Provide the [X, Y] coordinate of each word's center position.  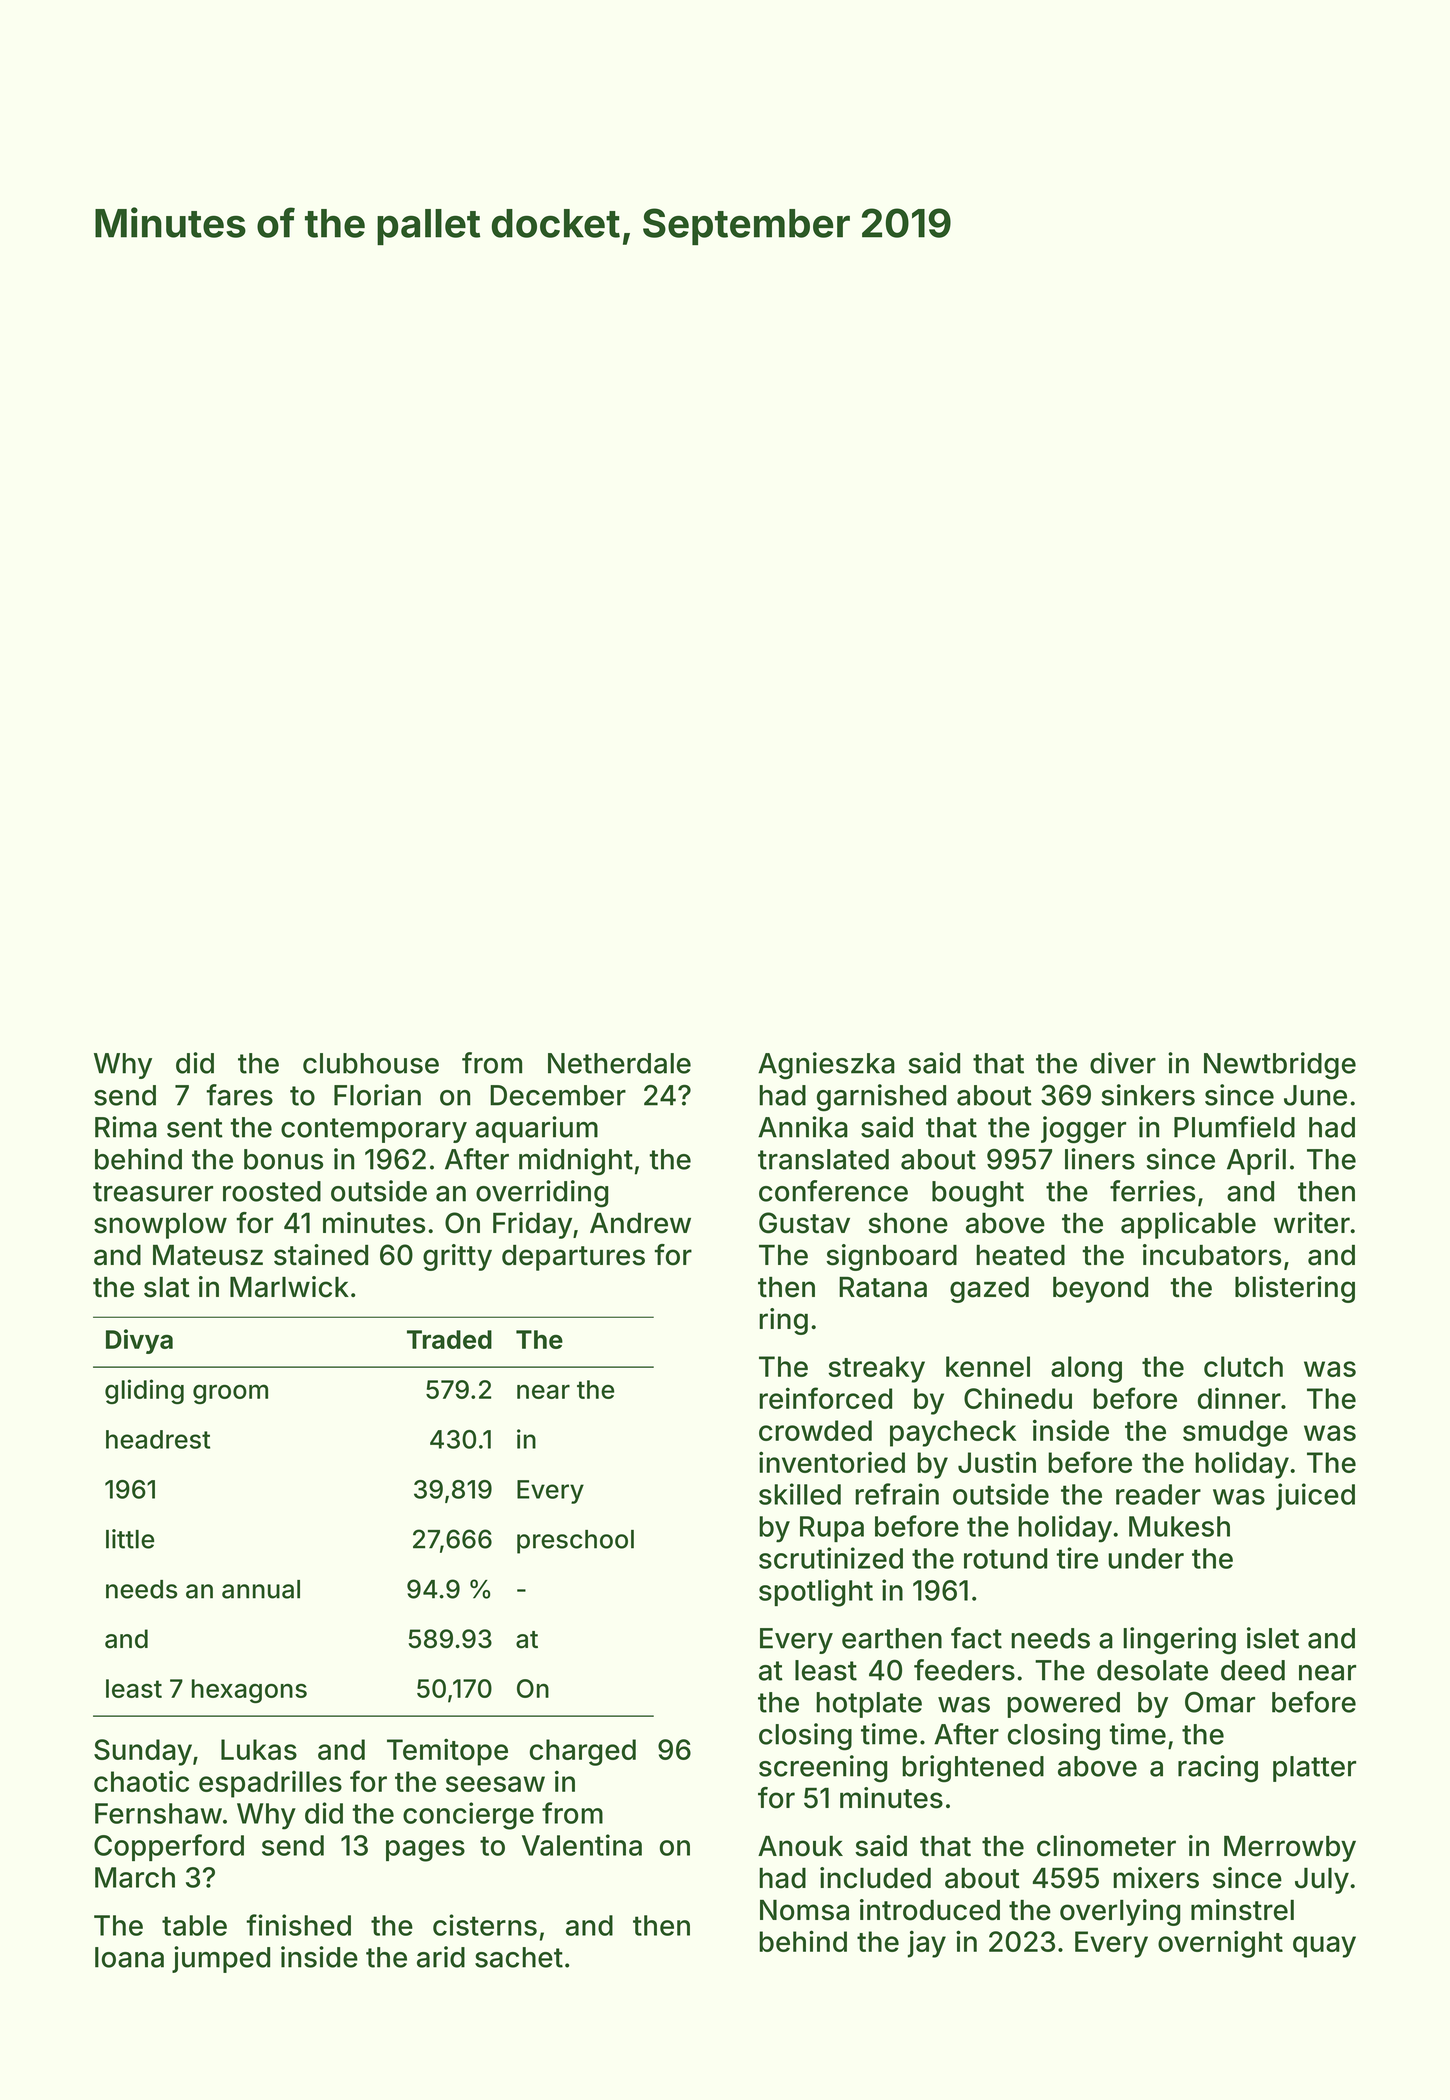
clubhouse [371, 1063]
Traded [449, 1339]
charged [583, 1752]
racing [1218, 1768]
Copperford [169, 1847]
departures [573, 1258]
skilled [800, 1494]
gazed [989, 1290]
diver [1123, 1063]
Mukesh [1179, 1526]
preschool [575, 1542]
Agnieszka [826, 1066]
